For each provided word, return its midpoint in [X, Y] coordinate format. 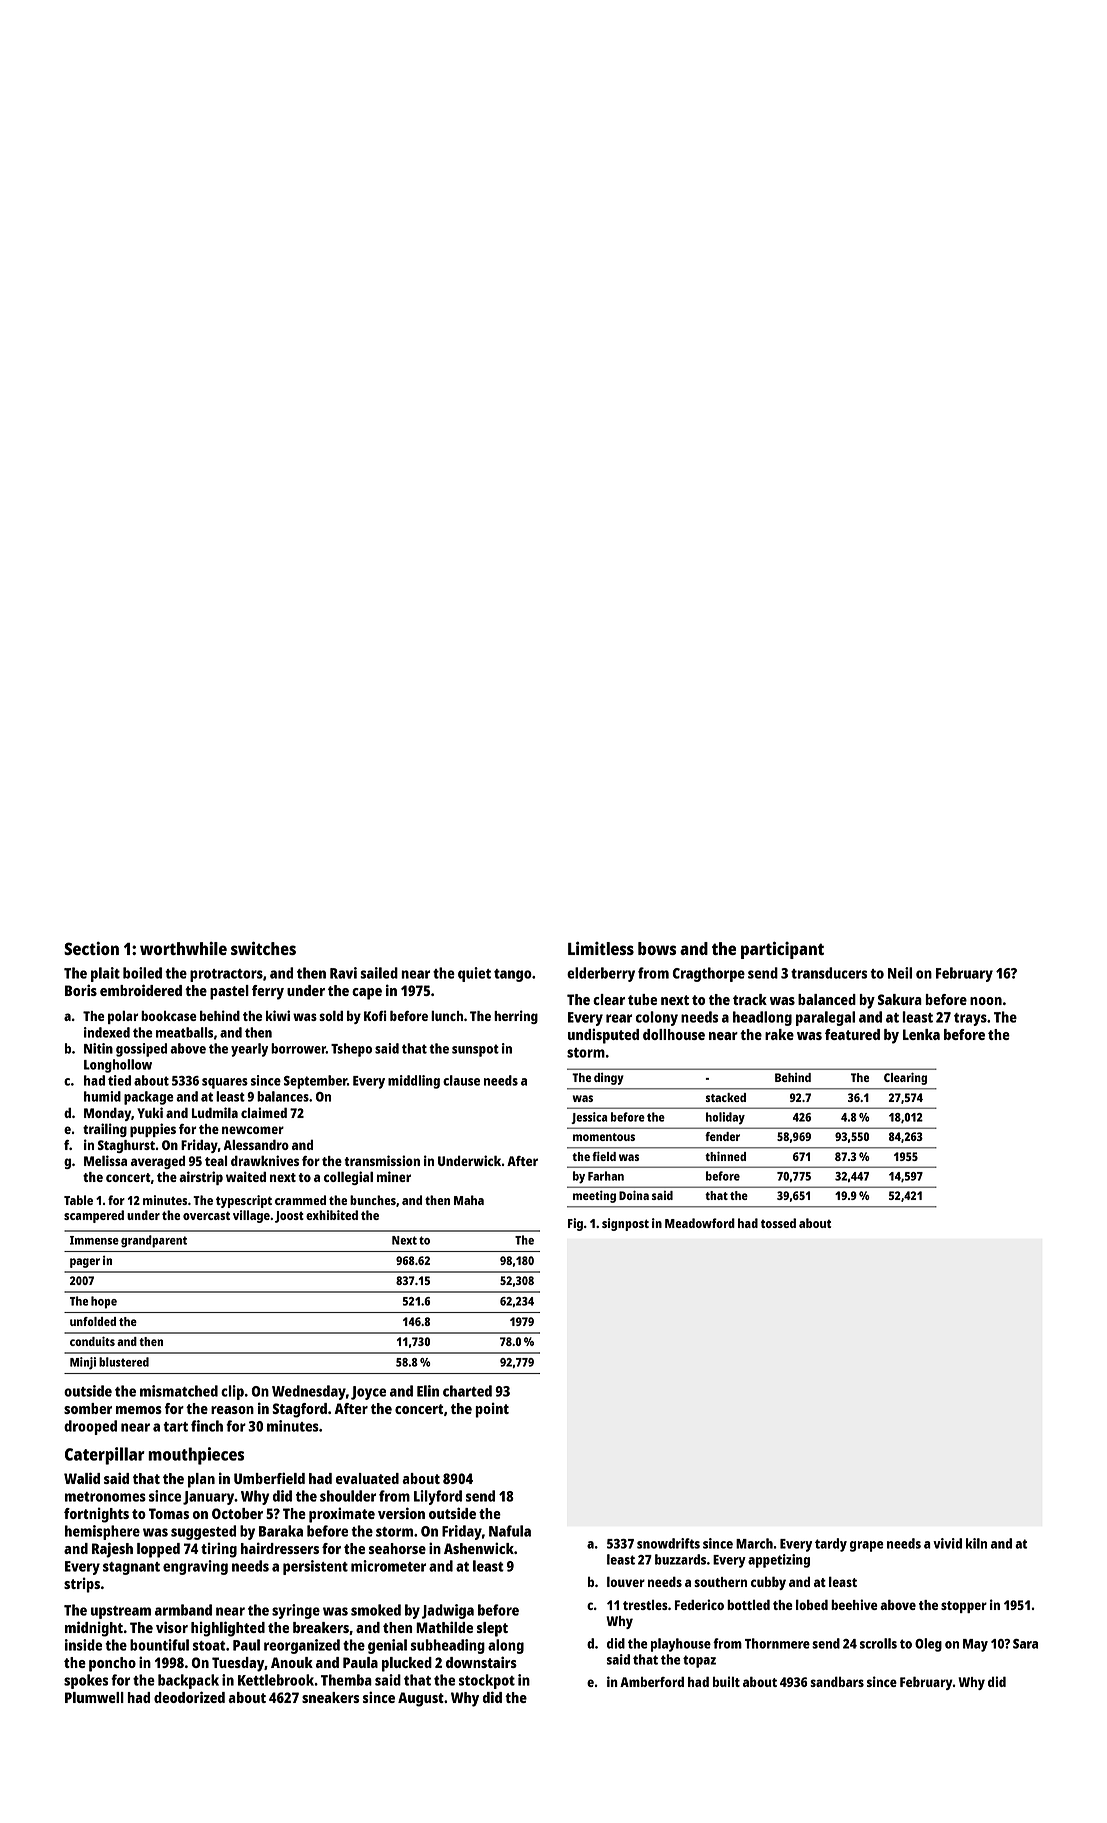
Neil [900, 973]
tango [513, 975]
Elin [428, 1391]
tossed [778, 1223]
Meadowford [700, 1223]
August [421, 1699]
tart [175, 1427]
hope [104, 1302]
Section [91, 948]
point [492, 1410]
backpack [188, 1681]
